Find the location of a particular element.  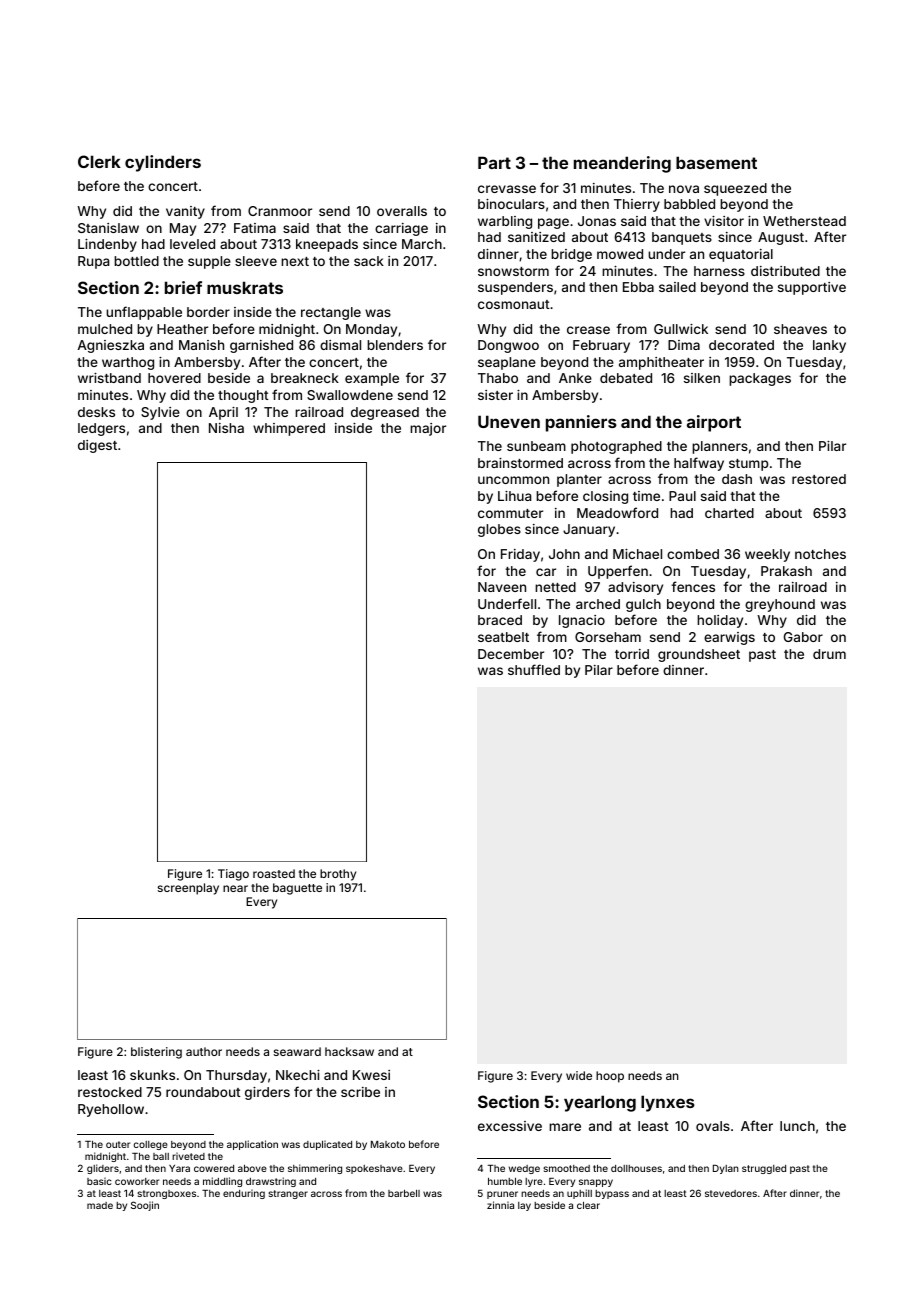

digest is located at coordinates (97, 446).
